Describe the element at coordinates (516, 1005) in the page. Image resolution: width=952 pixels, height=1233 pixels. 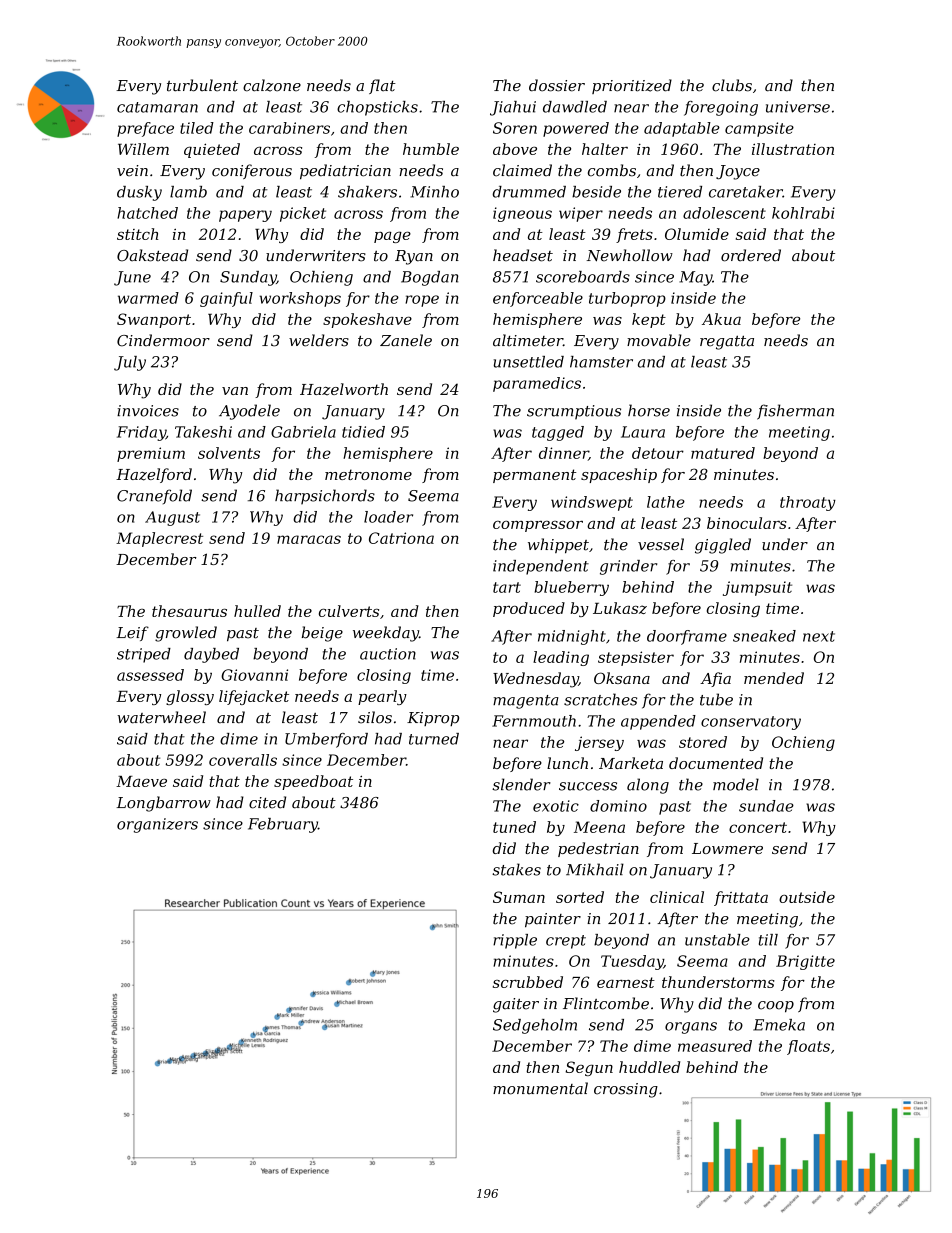
I see `gaiter` at that location.
